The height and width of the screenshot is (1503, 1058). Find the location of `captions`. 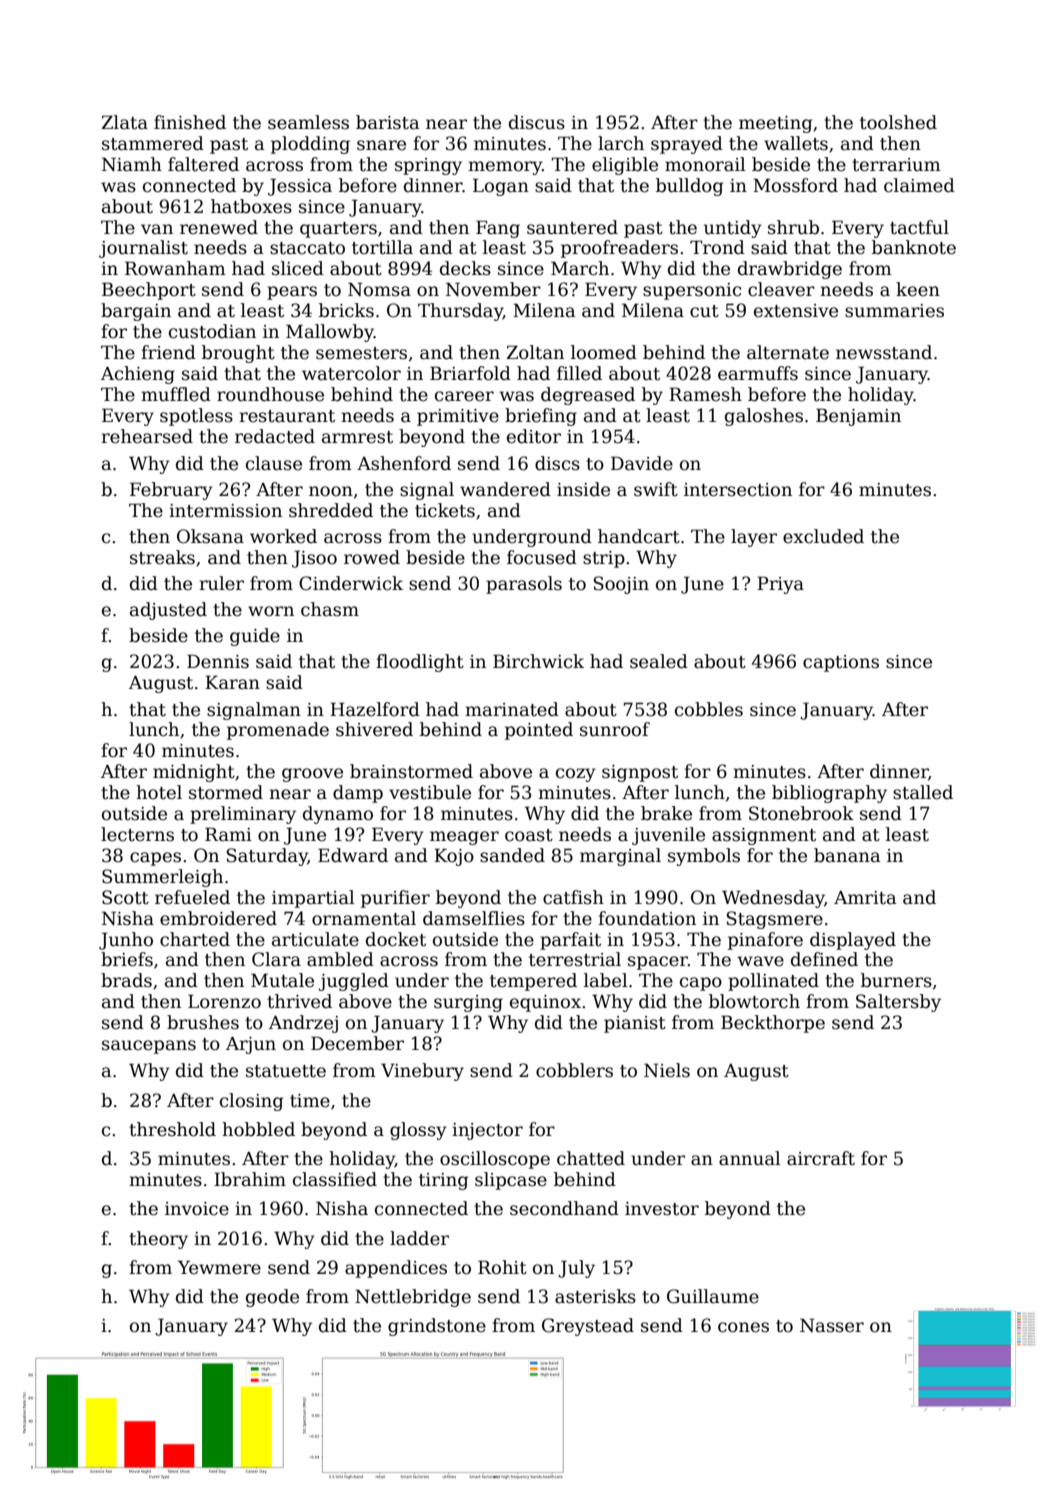

captions is located at coordinates (841, 663).
